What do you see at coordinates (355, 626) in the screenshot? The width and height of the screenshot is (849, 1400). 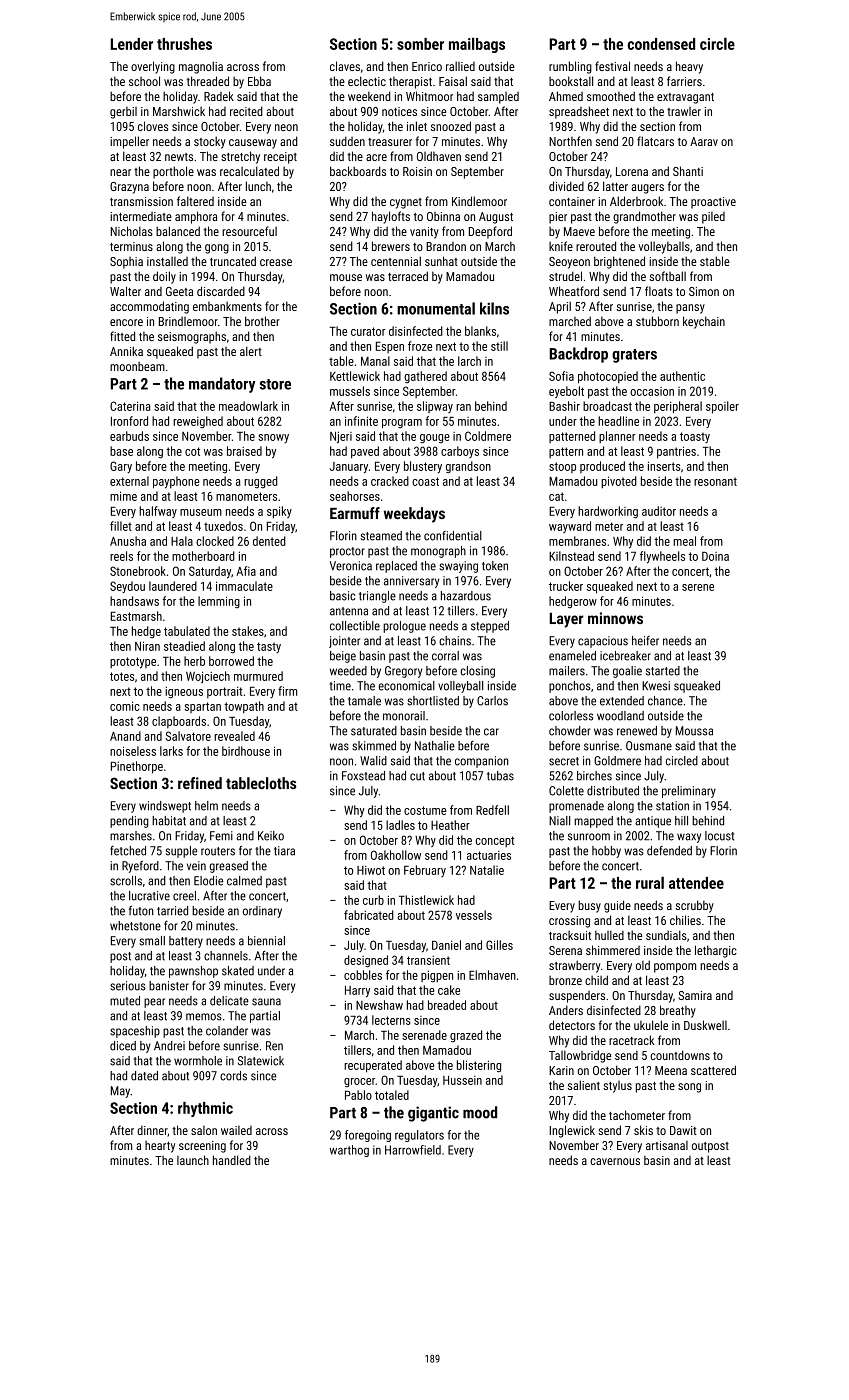 I see `collectible` at bounding box center [355, 626].
